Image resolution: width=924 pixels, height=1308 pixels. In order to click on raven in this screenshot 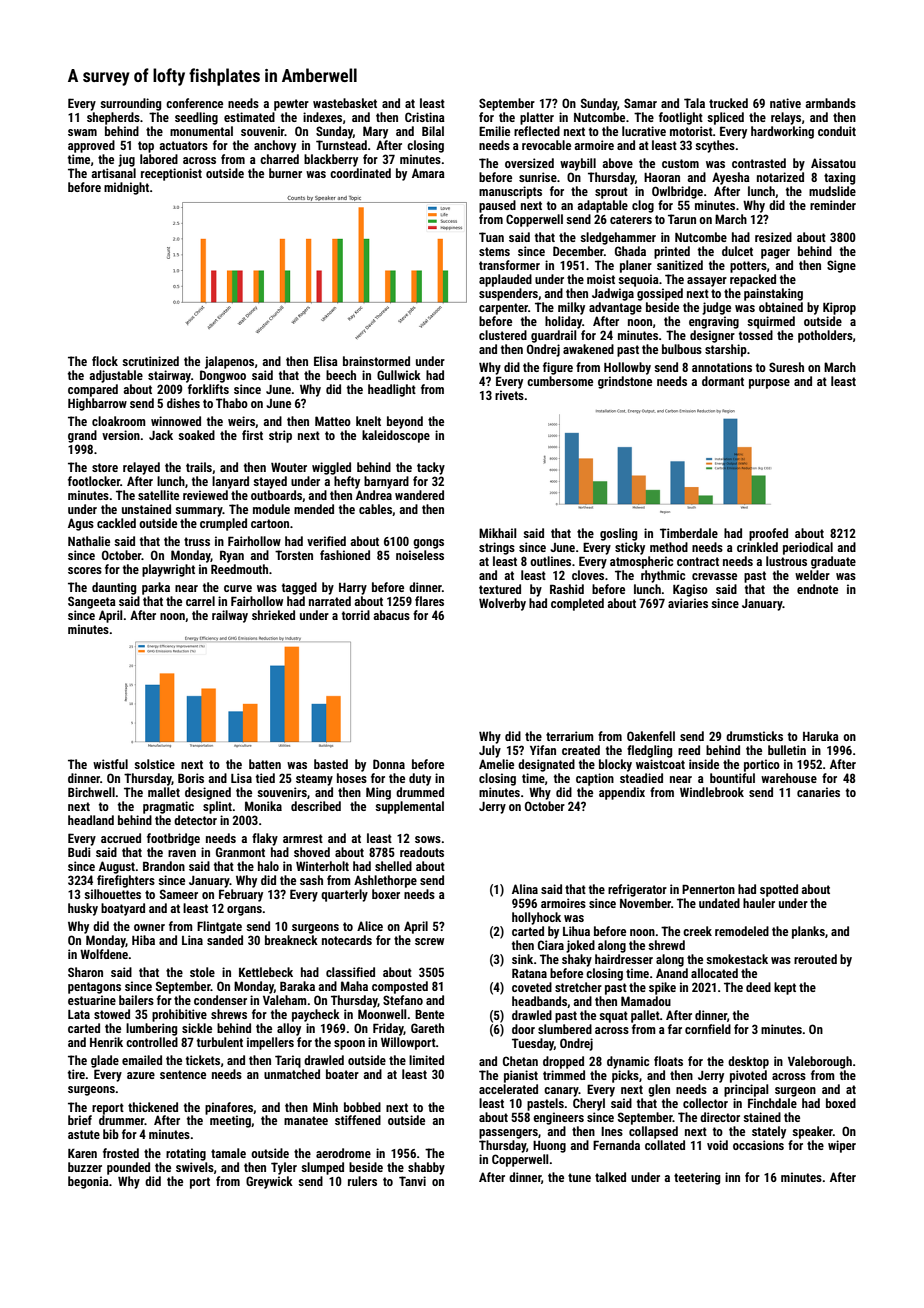, I will do `click(182, 853)`.
